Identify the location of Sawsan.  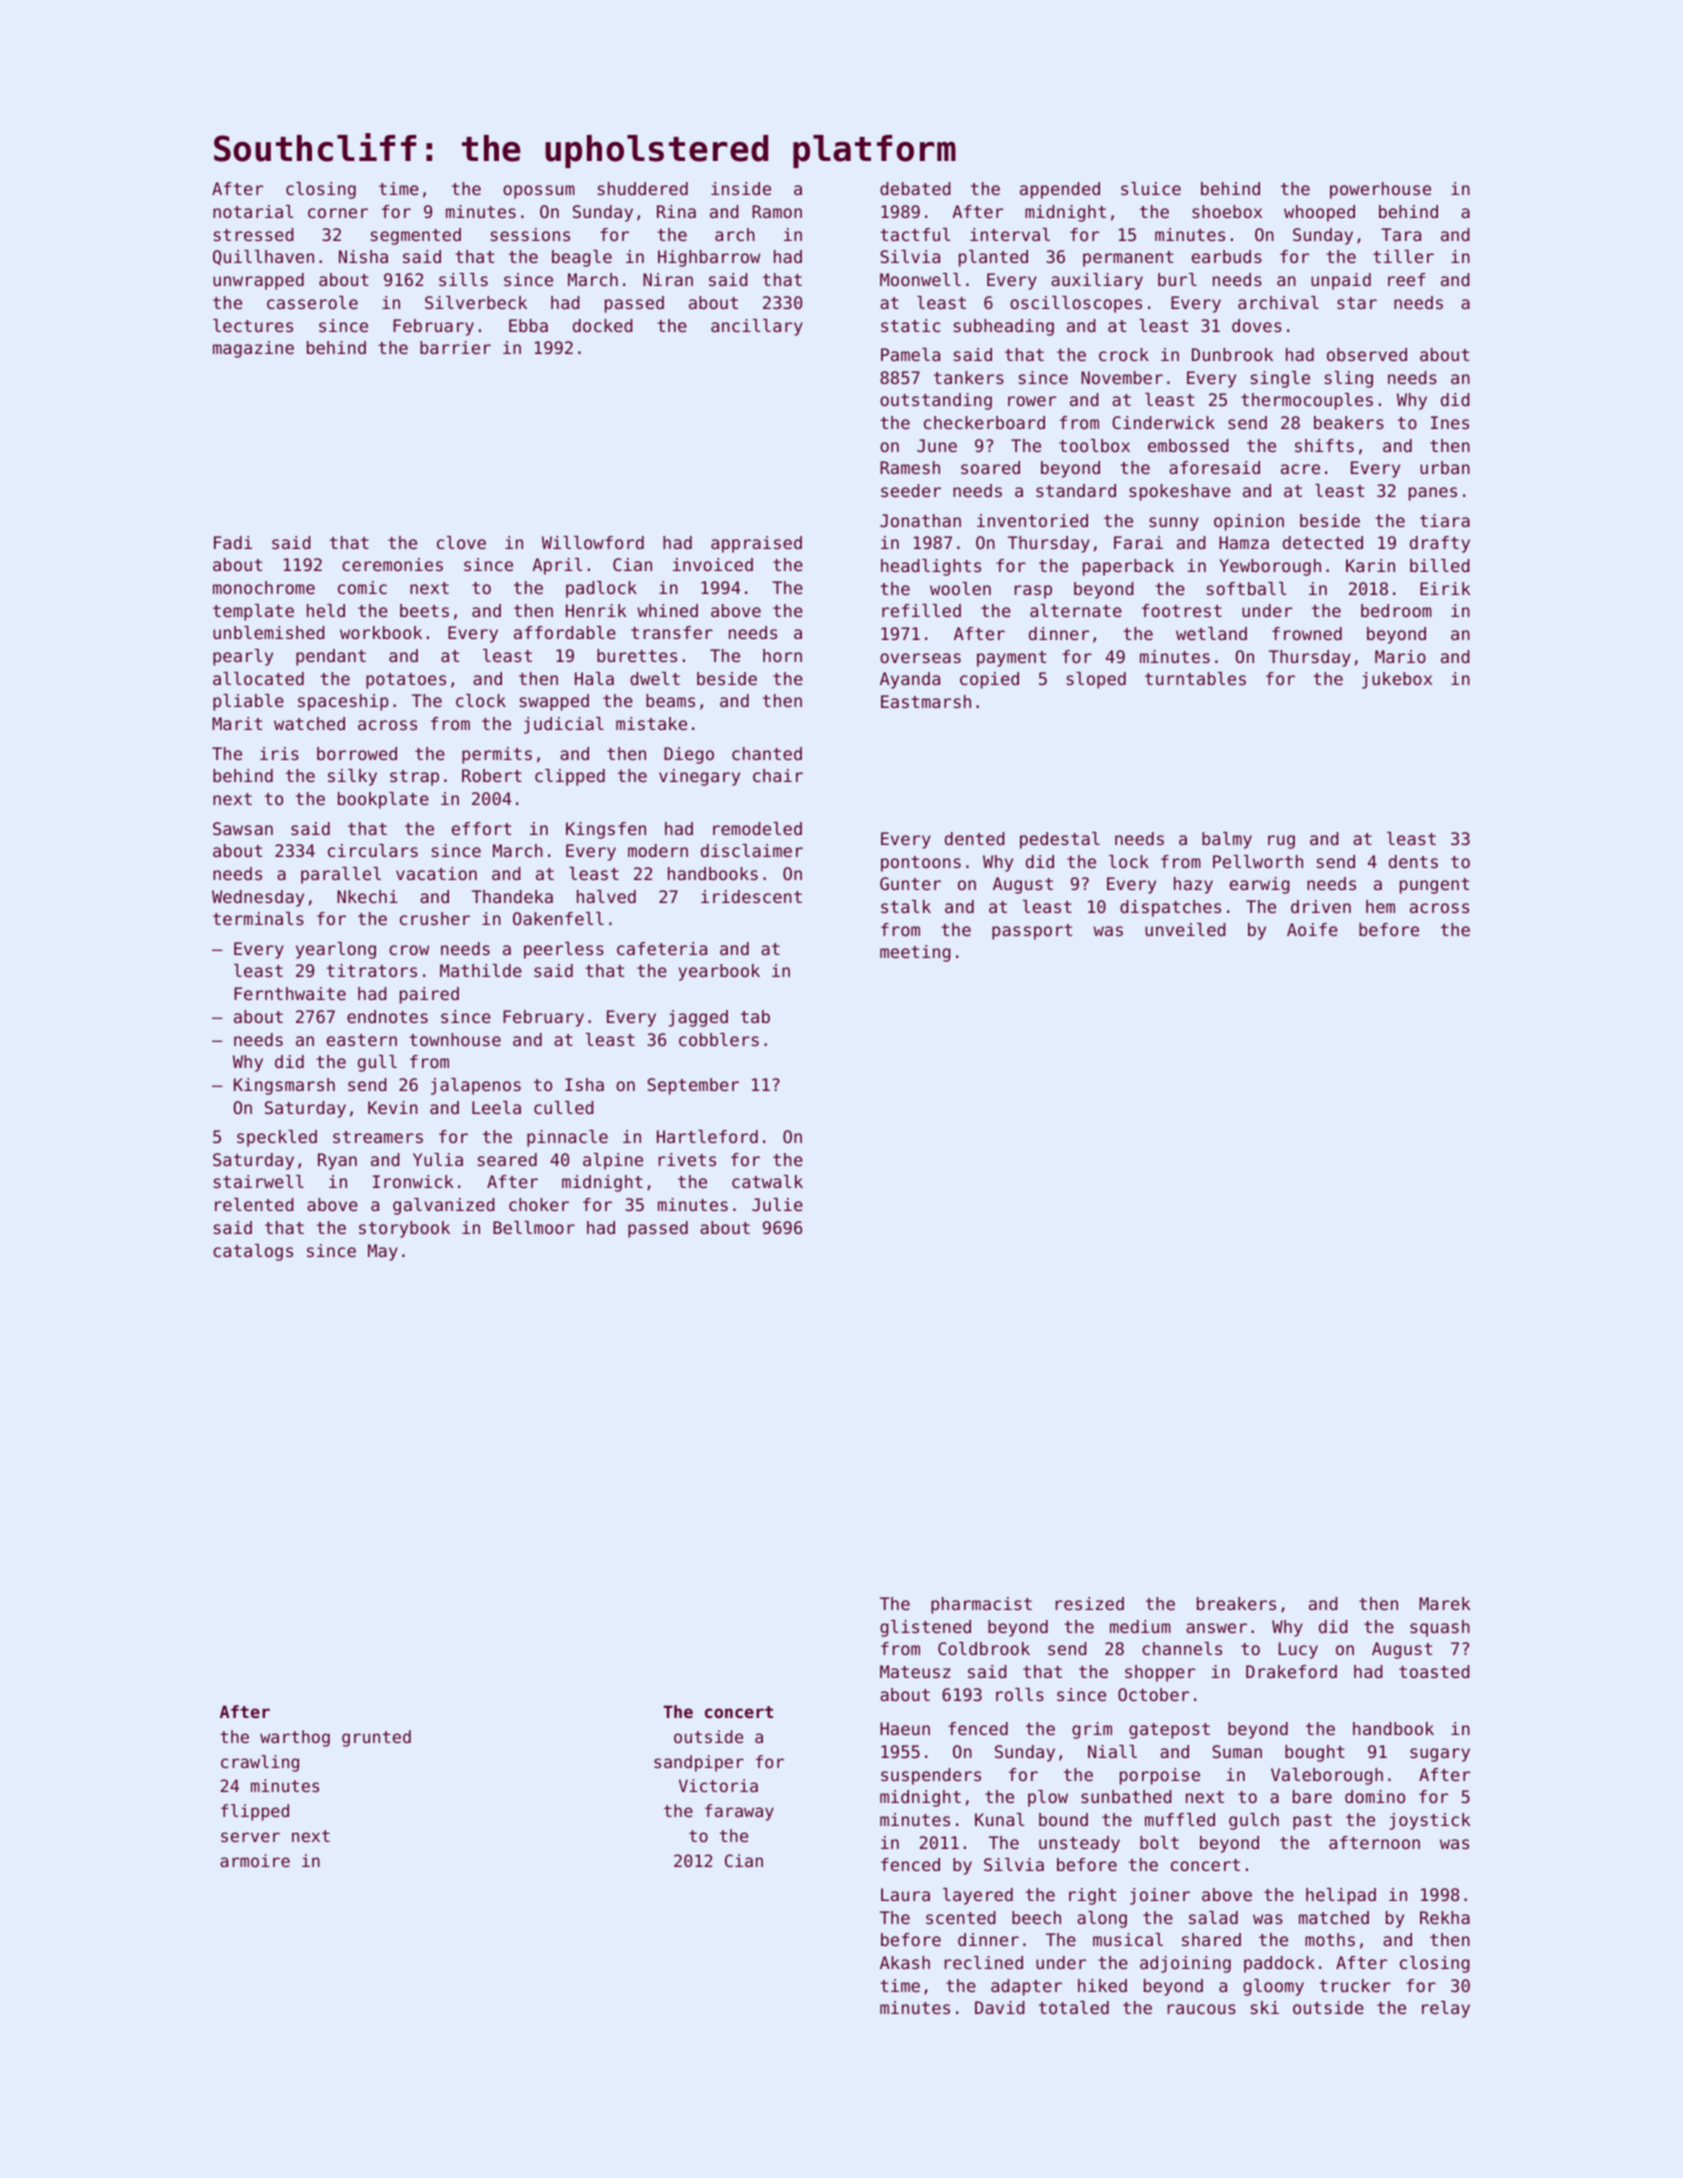
(243, 828).
